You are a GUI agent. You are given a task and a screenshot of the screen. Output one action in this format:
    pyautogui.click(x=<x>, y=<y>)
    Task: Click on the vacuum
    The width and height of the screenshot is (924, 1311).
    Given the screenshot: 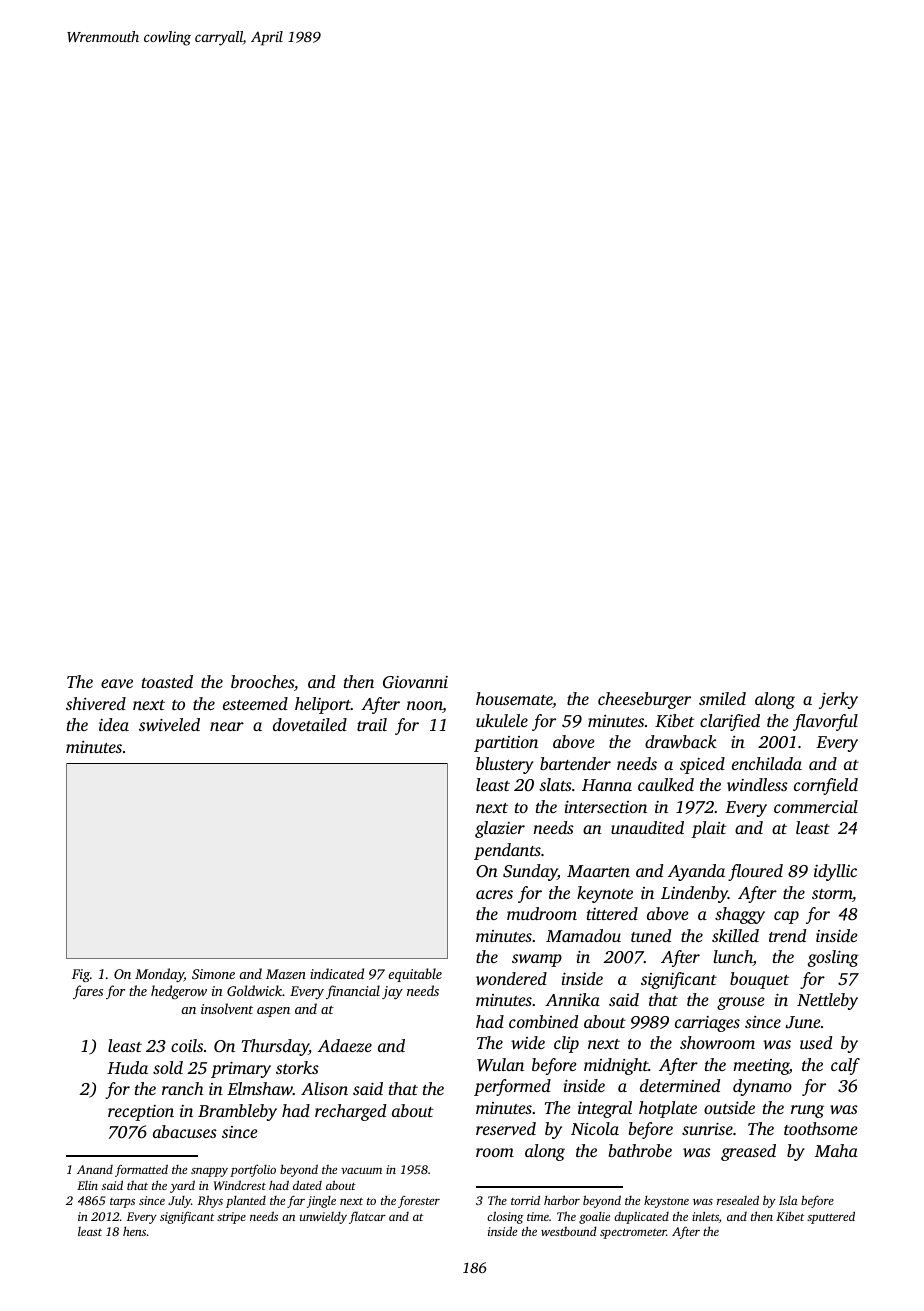 What is the action you would take?
    pyautogui.click(x=361, y=1171)
